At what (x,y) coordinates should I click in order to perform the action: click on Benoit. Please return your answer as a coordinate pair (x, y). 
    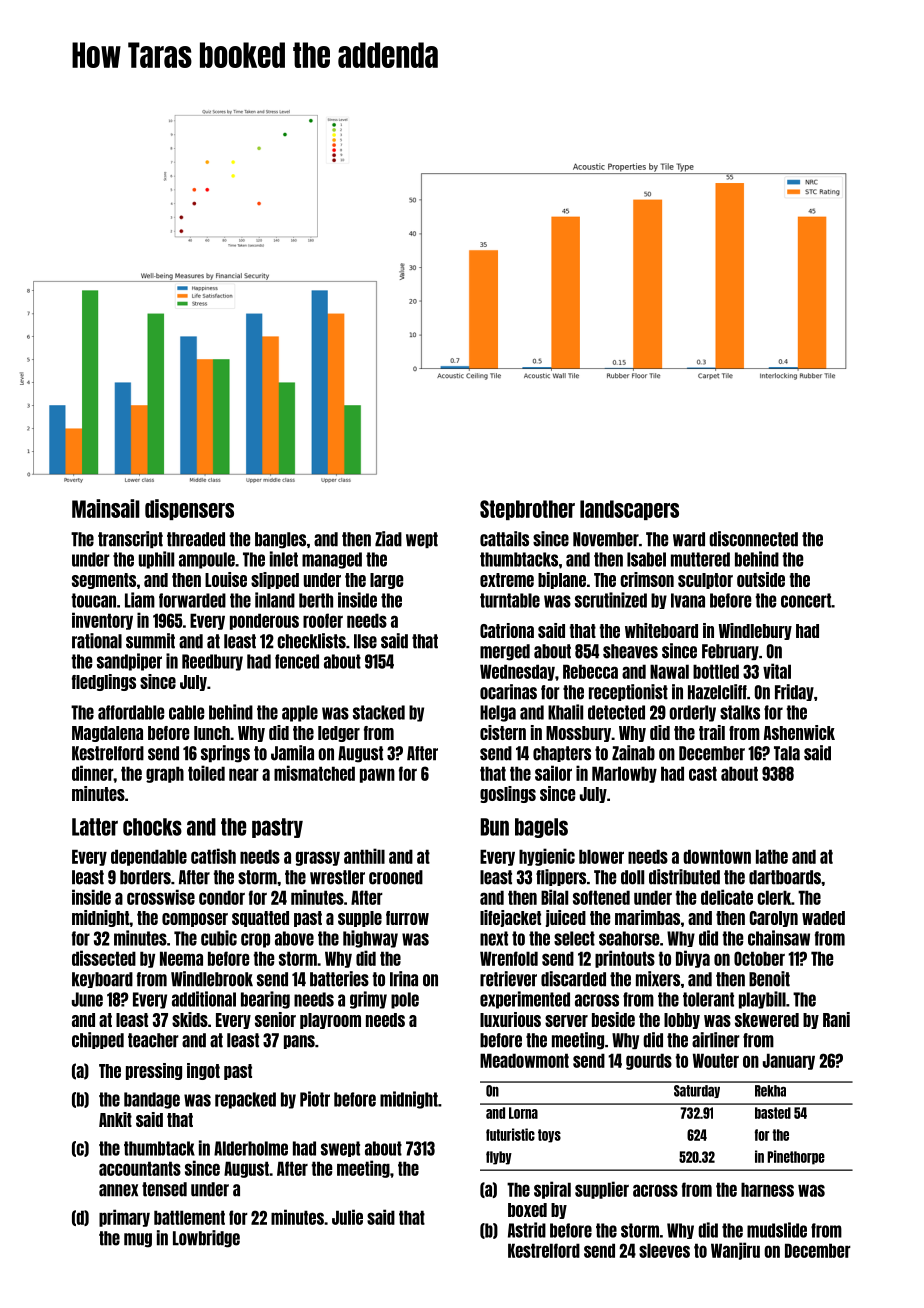
    Looking at the image, I should click on (769, 979).
